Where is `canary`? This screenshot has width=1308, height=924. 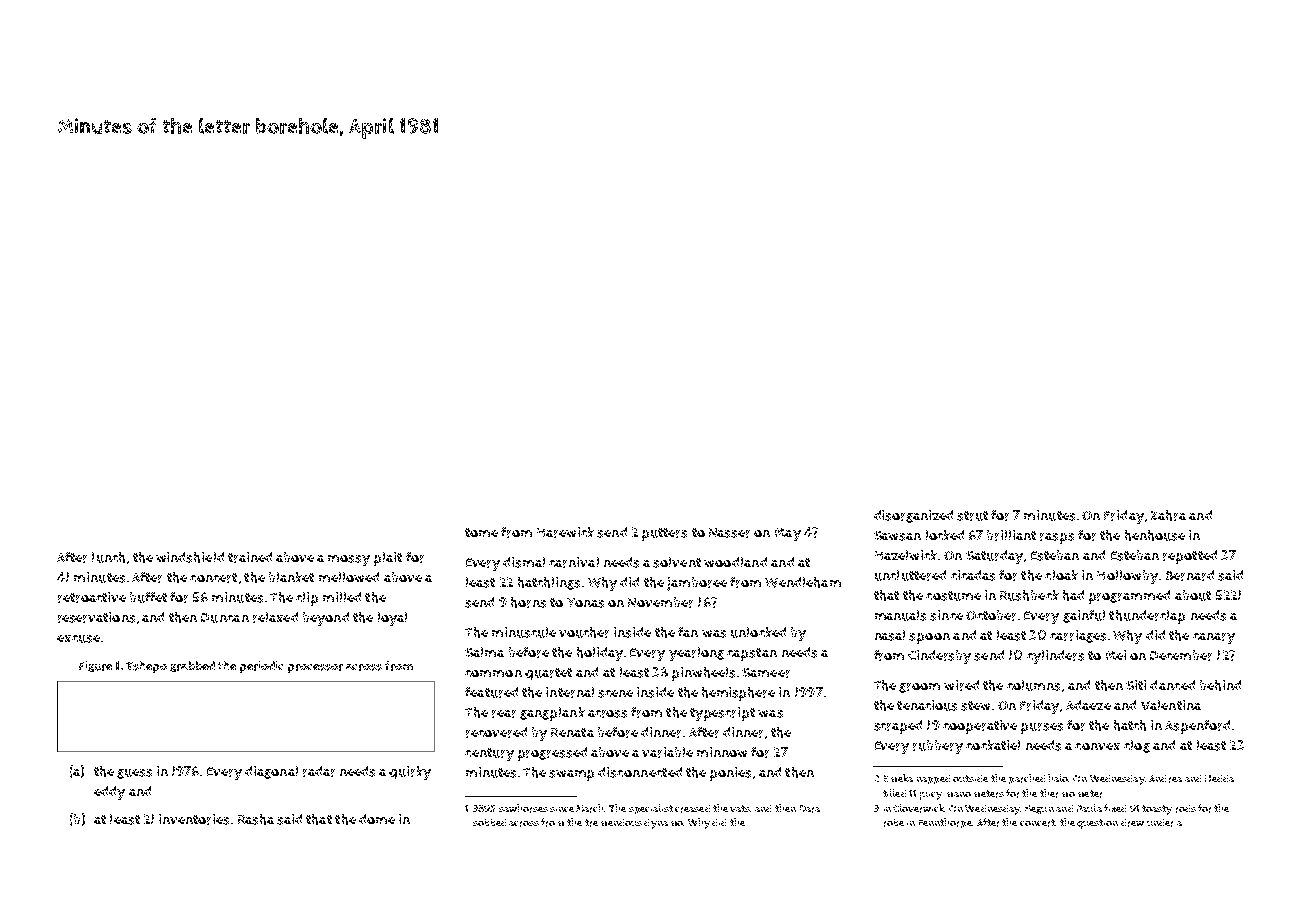 canary is located at coordinates (1214, 638).
